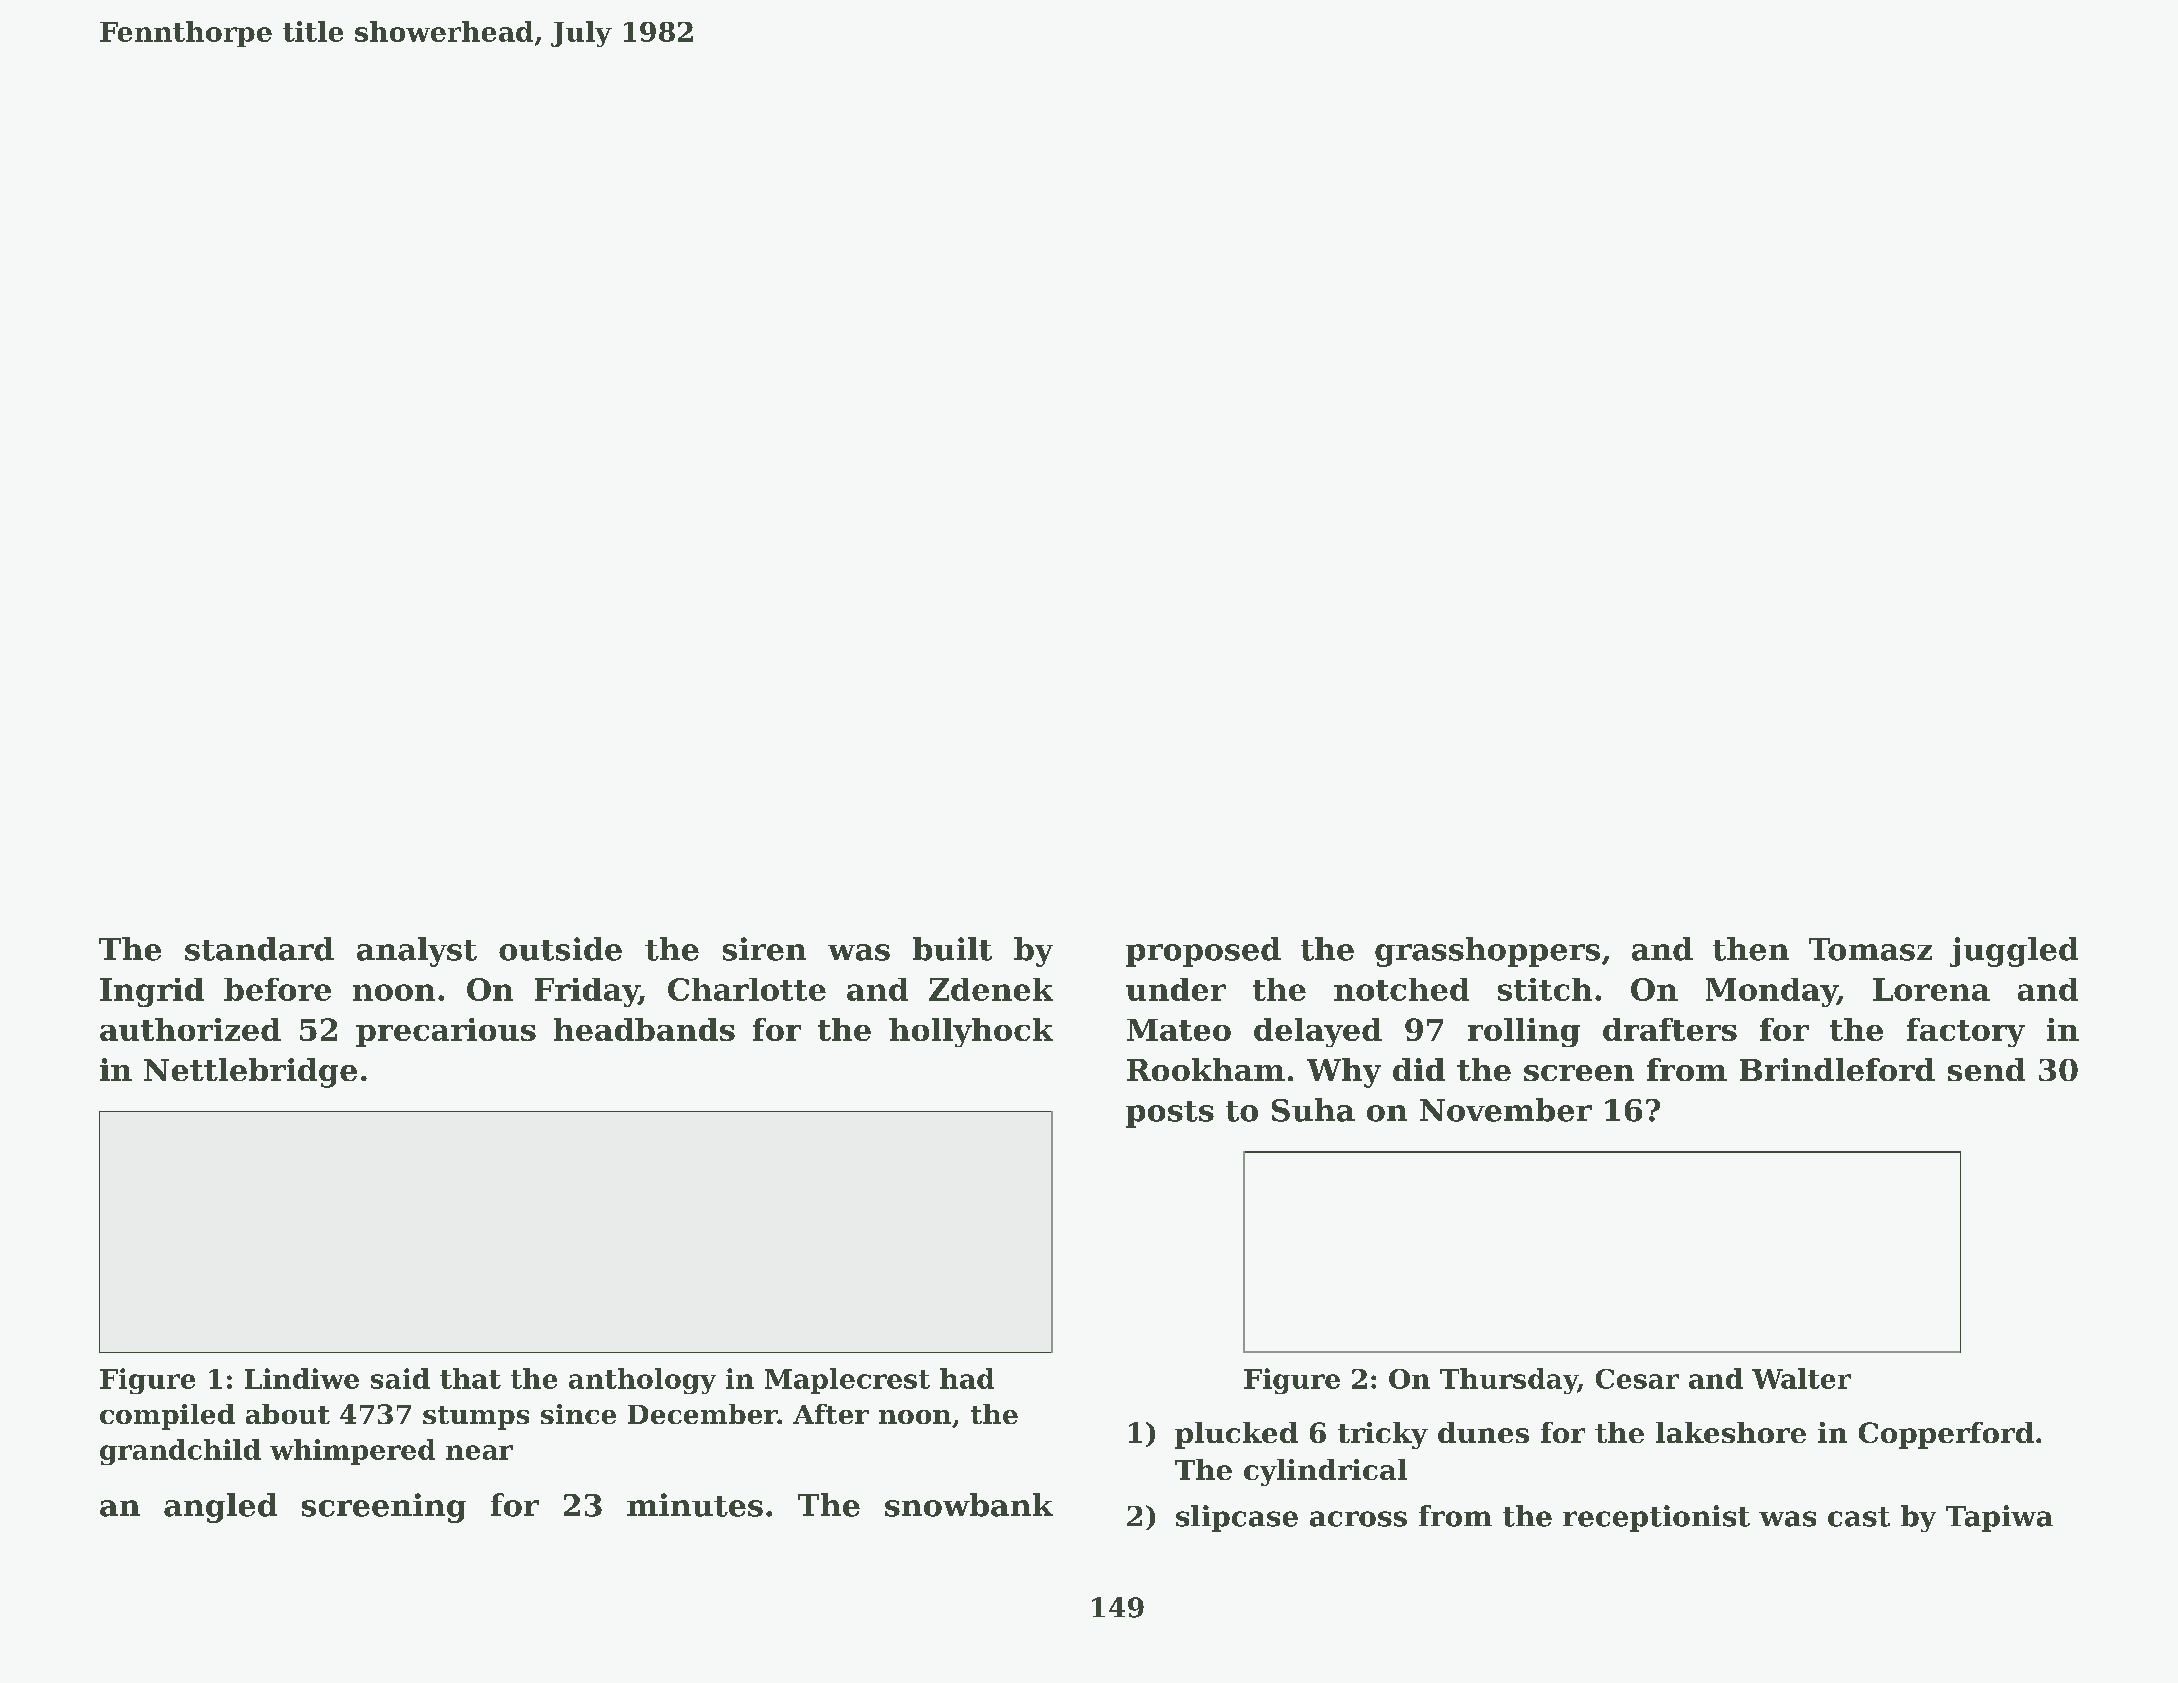 This page has width=2178, height=1683. Describe the element at coordinates (479, 1452) in the page. I see `near` at that location.
